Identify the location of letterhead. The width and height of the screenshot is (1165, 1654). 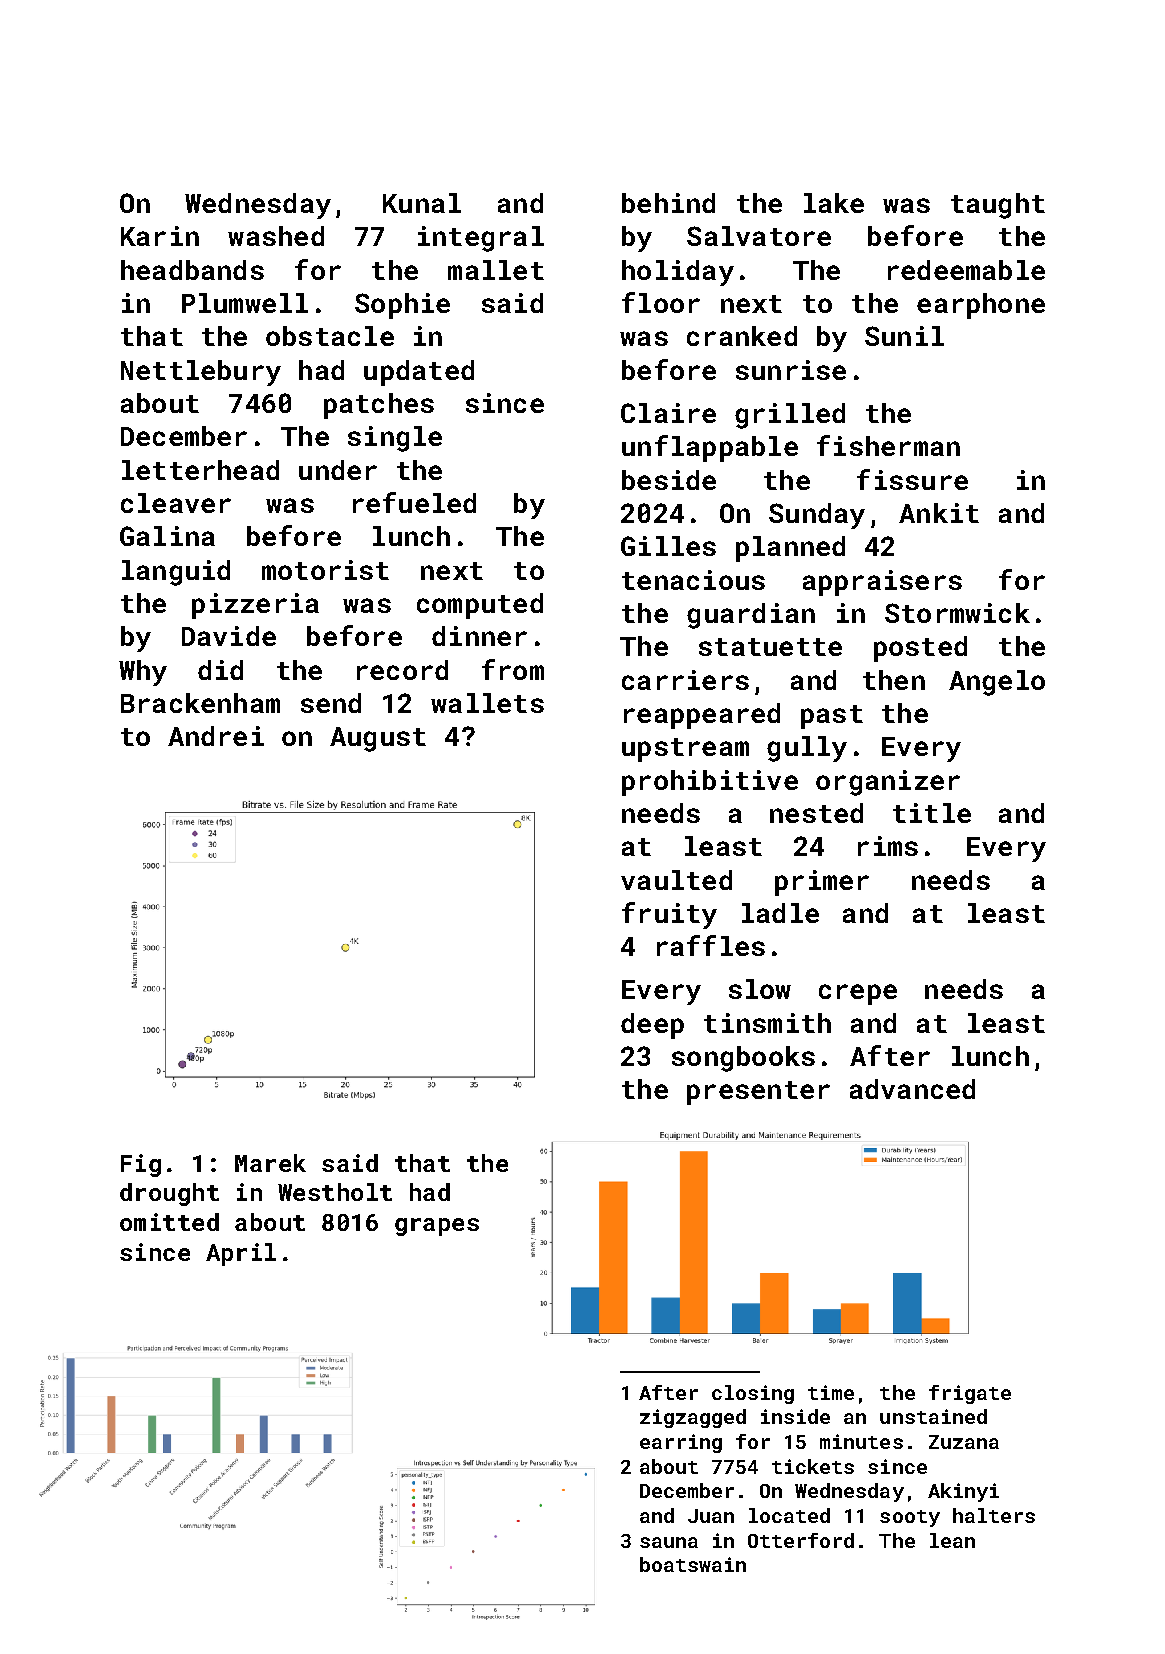
(200, 470).
